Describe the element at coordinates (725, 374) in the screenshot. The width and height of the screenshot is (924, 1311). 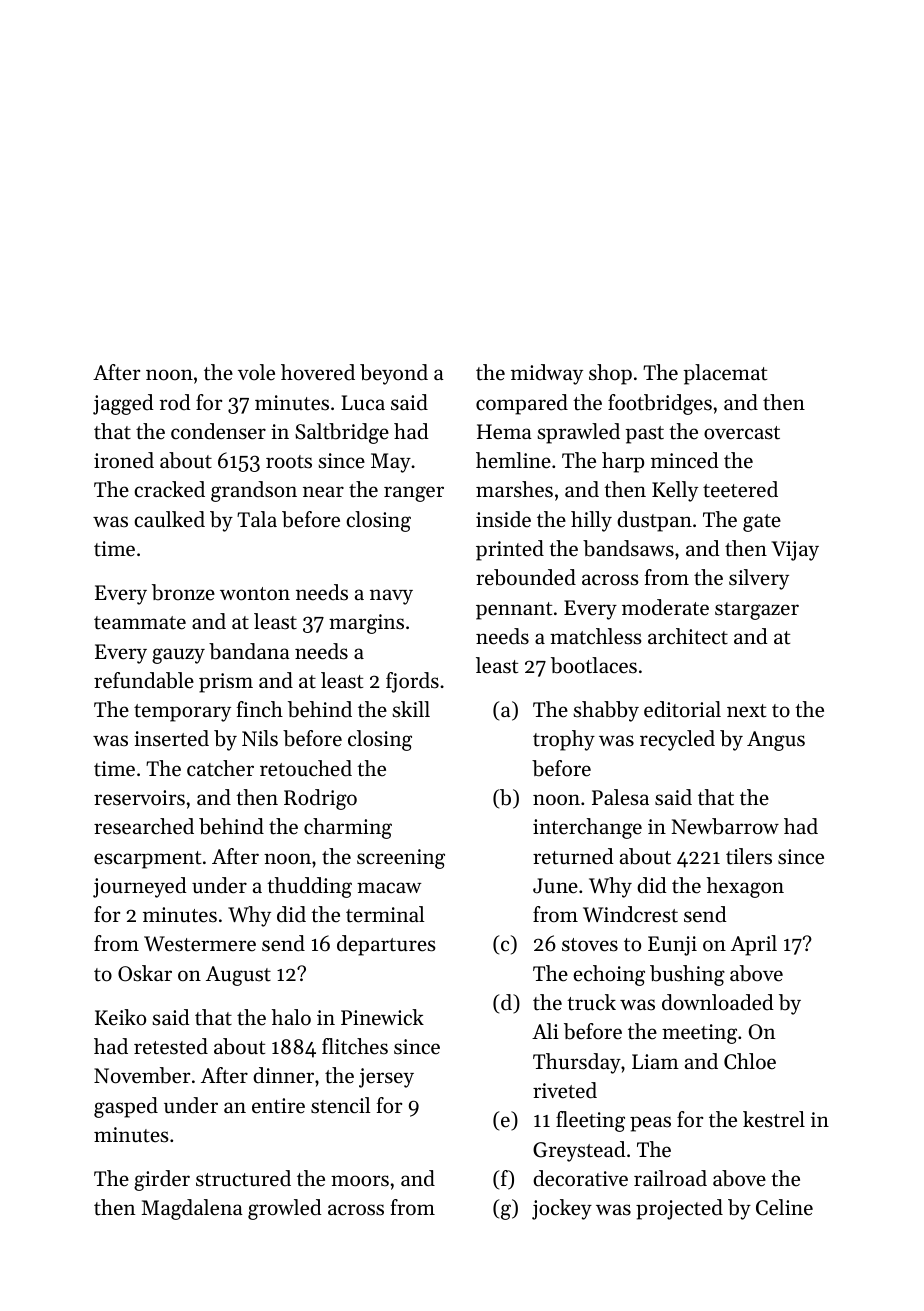
I see `placemat` at that location.
